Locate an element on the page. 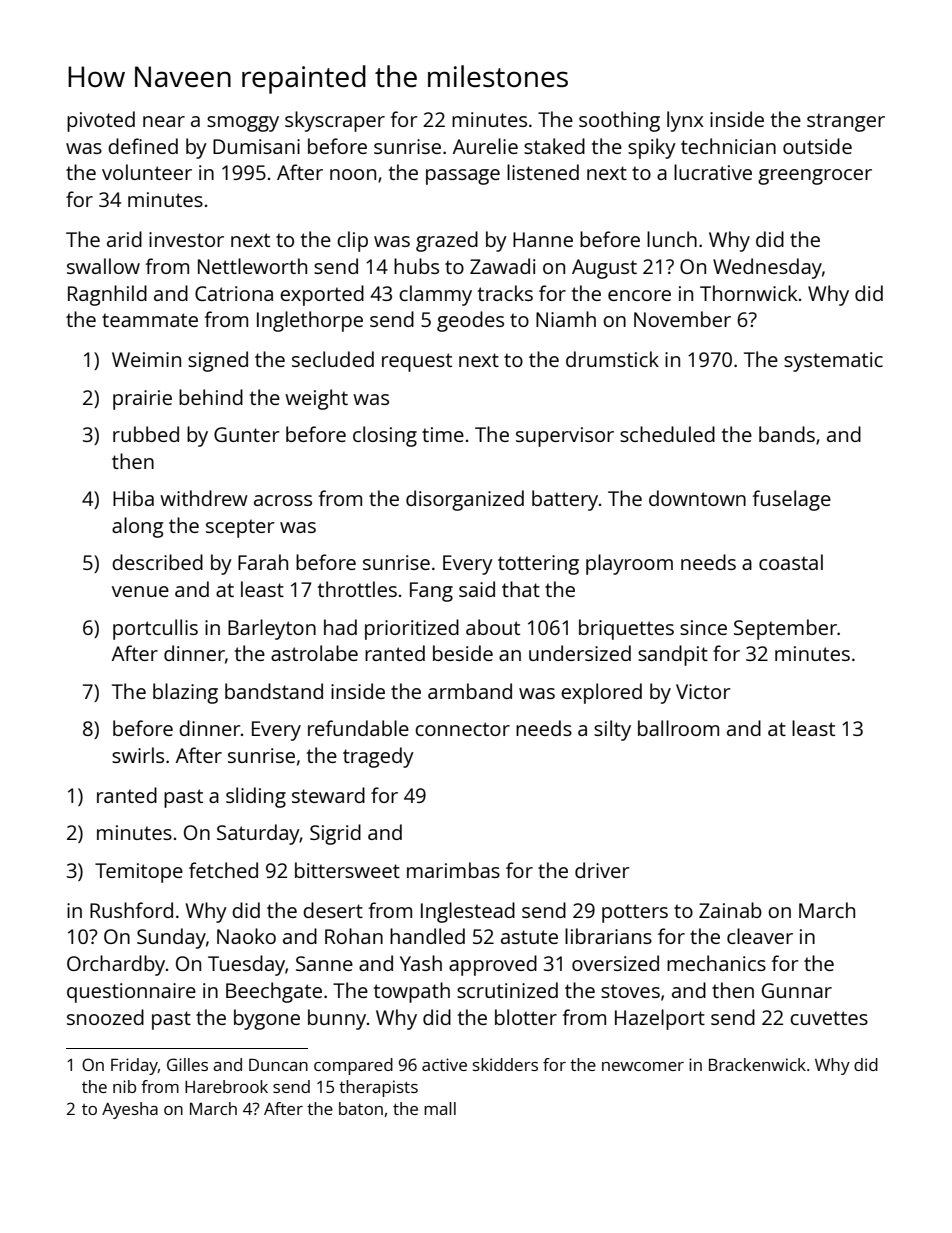 This page has height=1233, width=952. skyscraper is located at coordinates (335, 121).
